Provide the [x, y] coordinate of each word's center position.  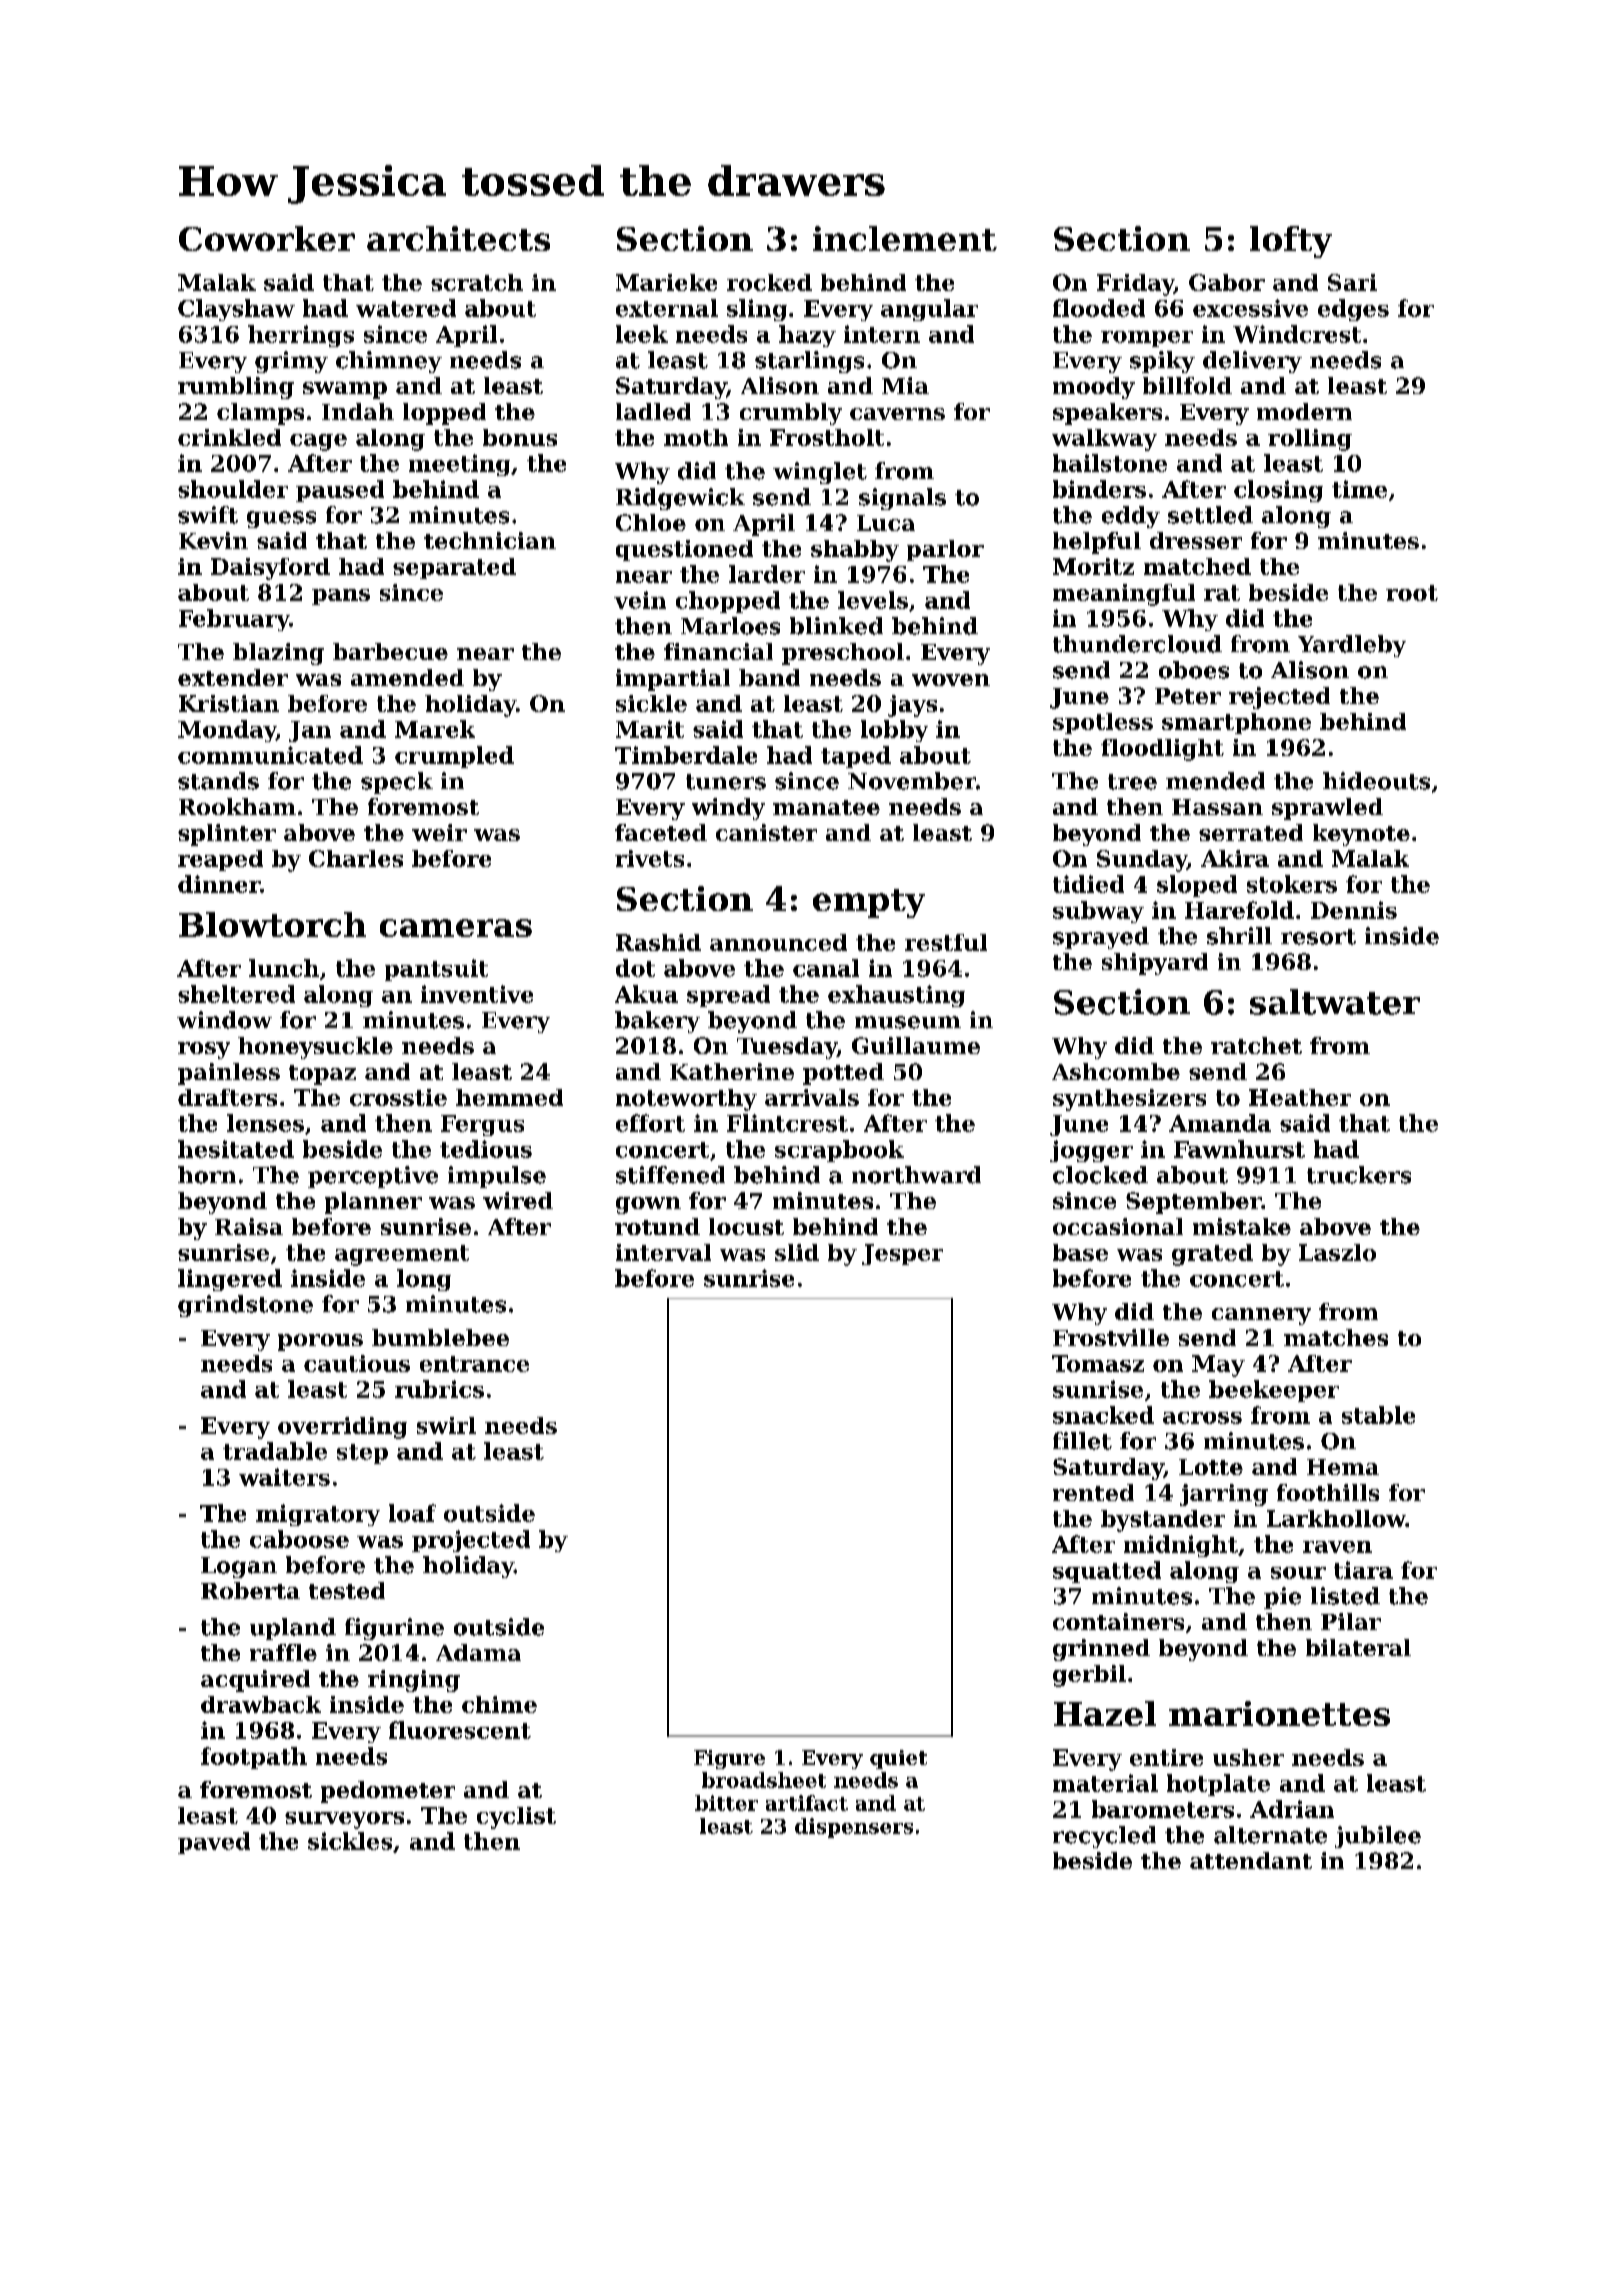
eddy [1131, 517]
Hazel [1105, 1713]
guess [281, 519]
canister [766, 832]
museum [908, 1022]
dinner [219, 884]
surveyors [344, 1820]
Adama [478, 1652]
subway [1098, 912]
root [1412, 593]
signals [902, 499]
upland [293, 1629]
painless [229, 1074]
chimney [389, 362]
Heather [1300, 1097]
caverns [897, 414]
